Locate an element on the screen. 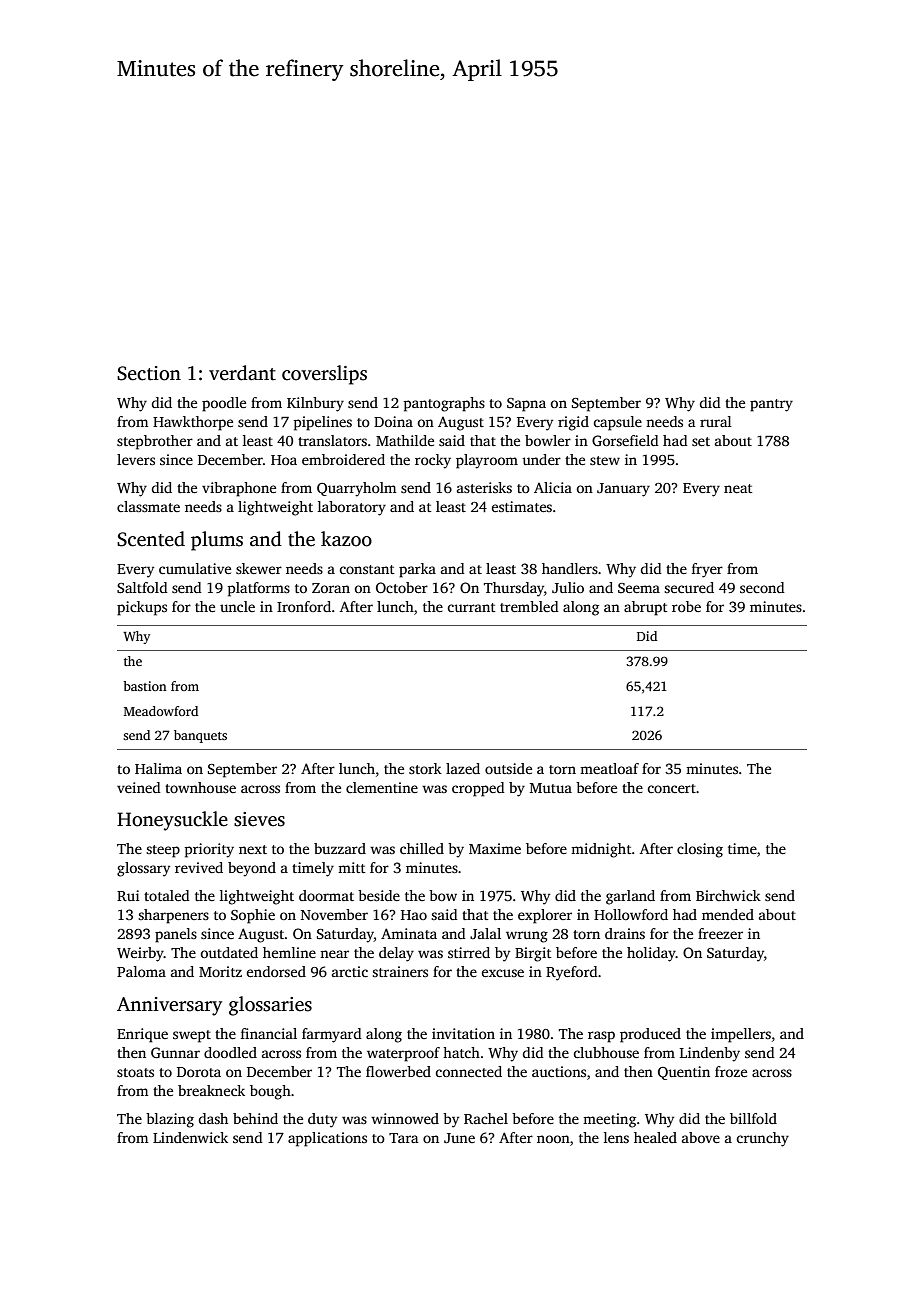  Meadowford is located at coordinates (161, 711).
